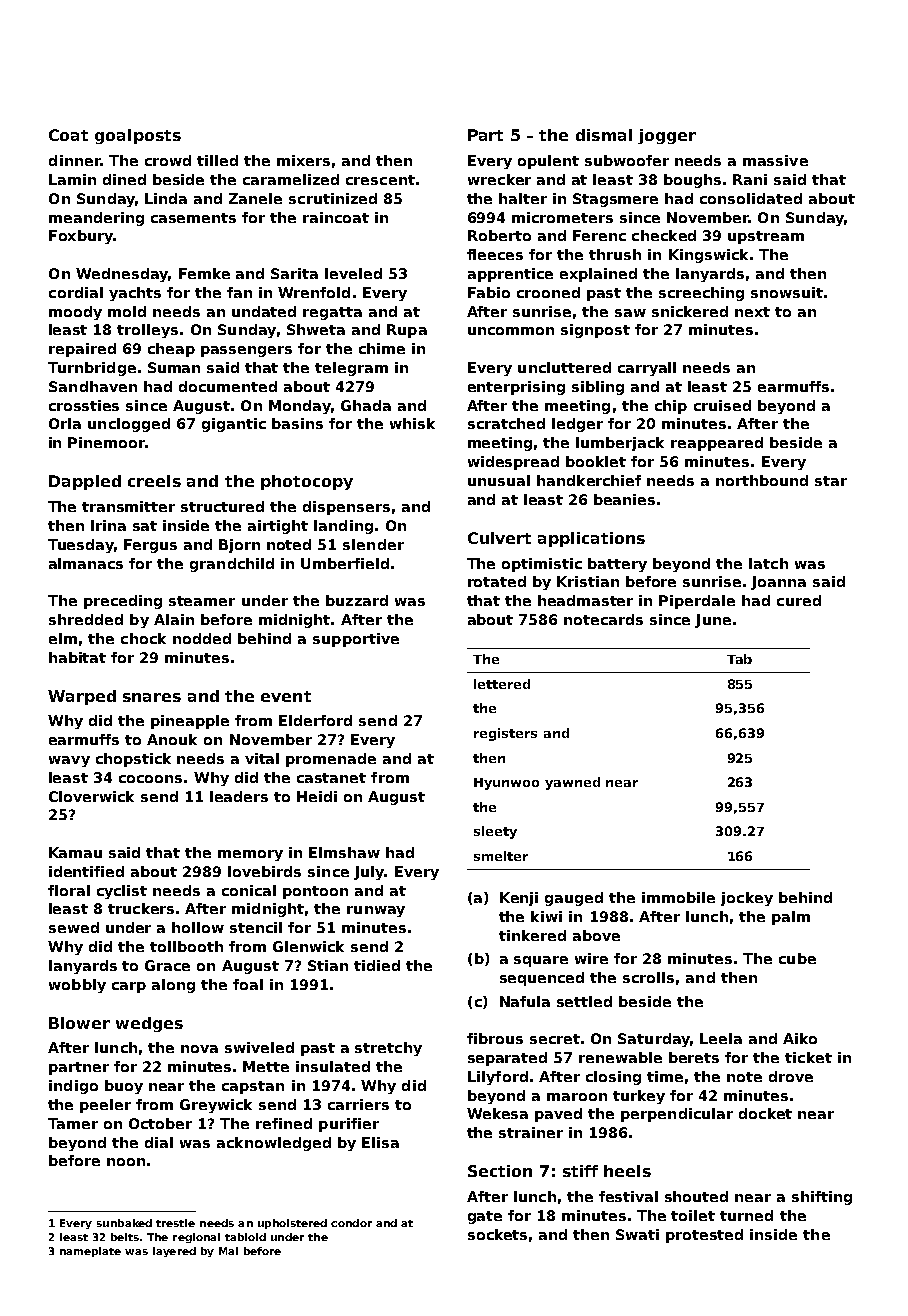 This page has width=908, height=1316. What do you see at coordinates (667, 136) in the page?
I see `jogger` at bounding box center [667, 136].
